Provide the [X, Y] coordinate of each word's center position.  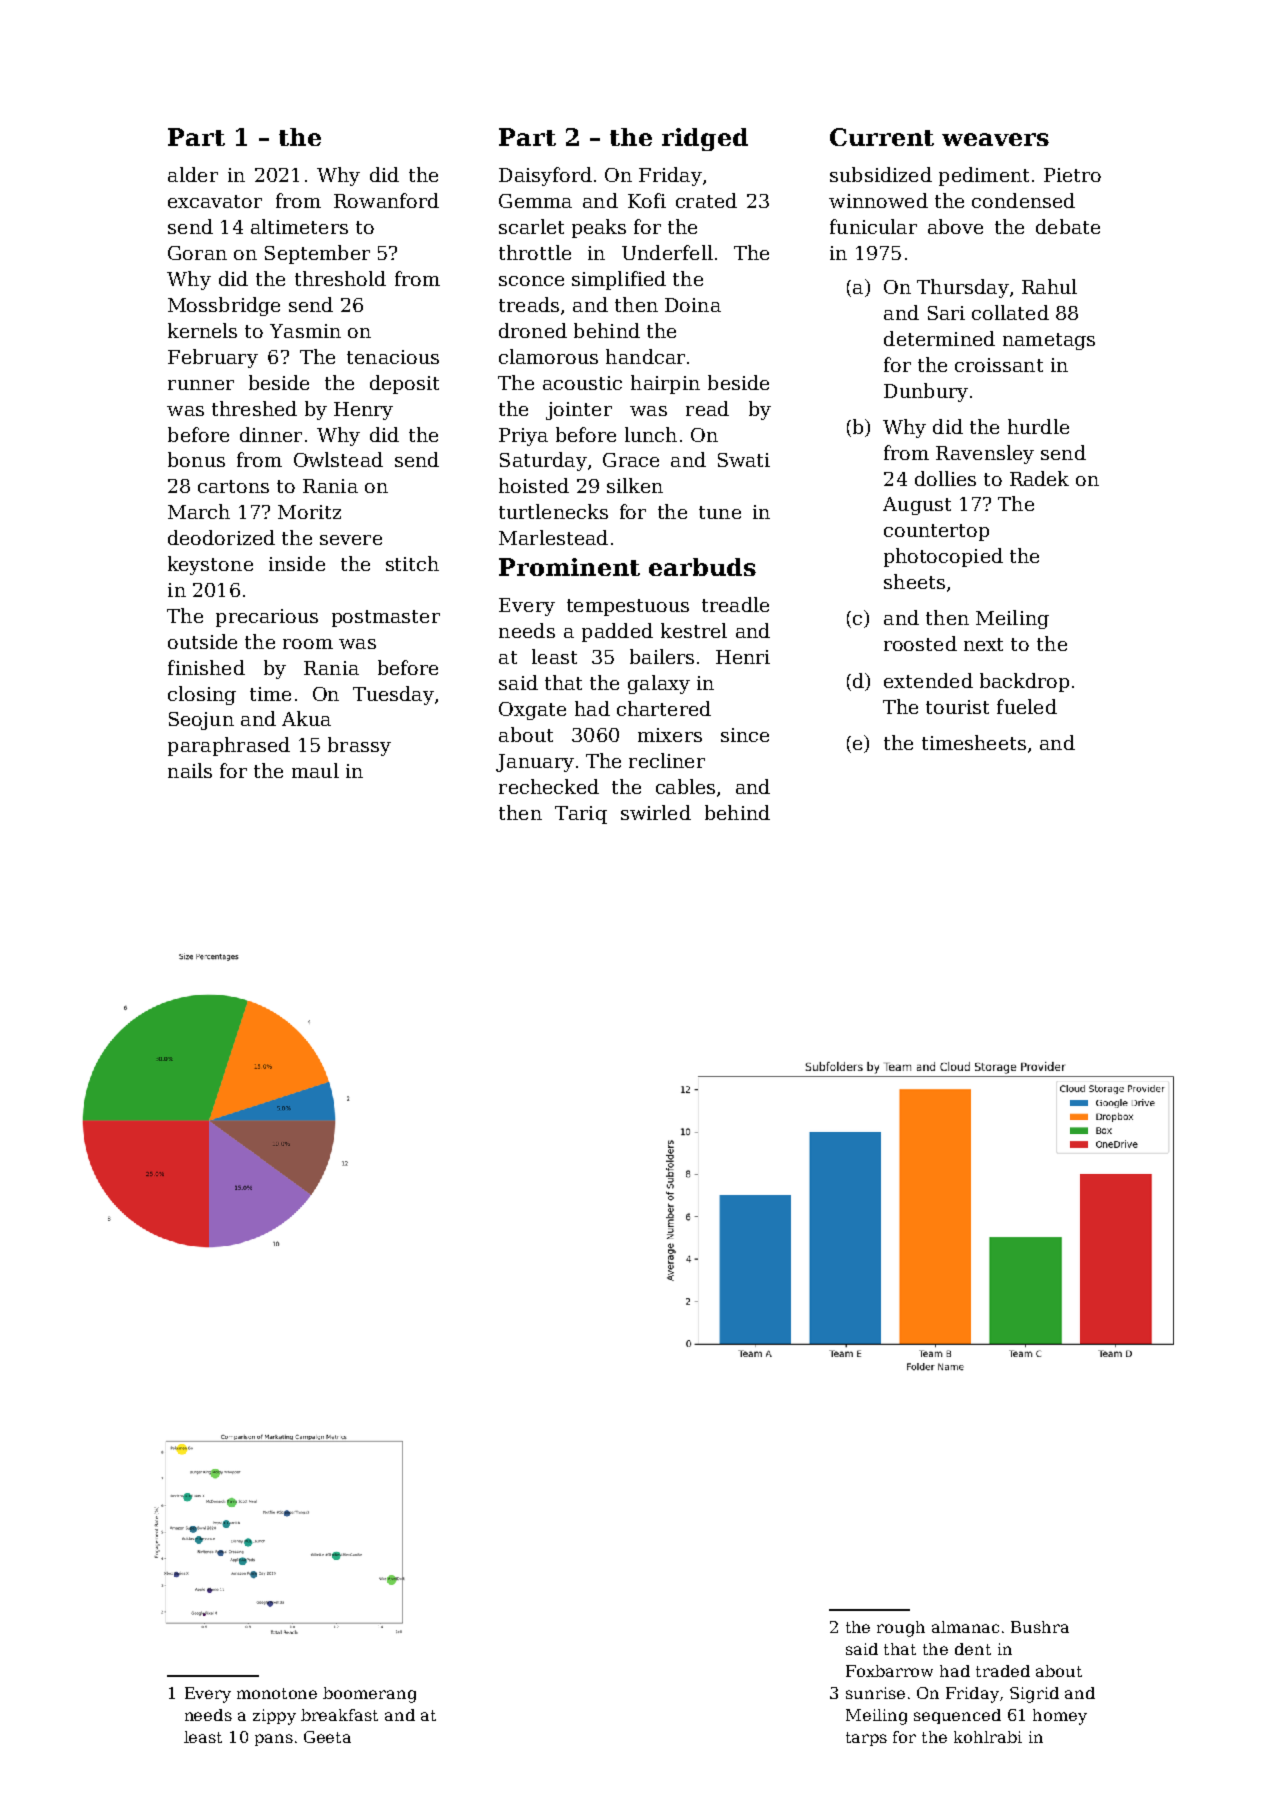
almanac [965, 1627]
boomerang [369, 1695]
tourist [957, 707]
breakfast [339, 1715]
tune [720, 512]
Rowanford [386, 200]
